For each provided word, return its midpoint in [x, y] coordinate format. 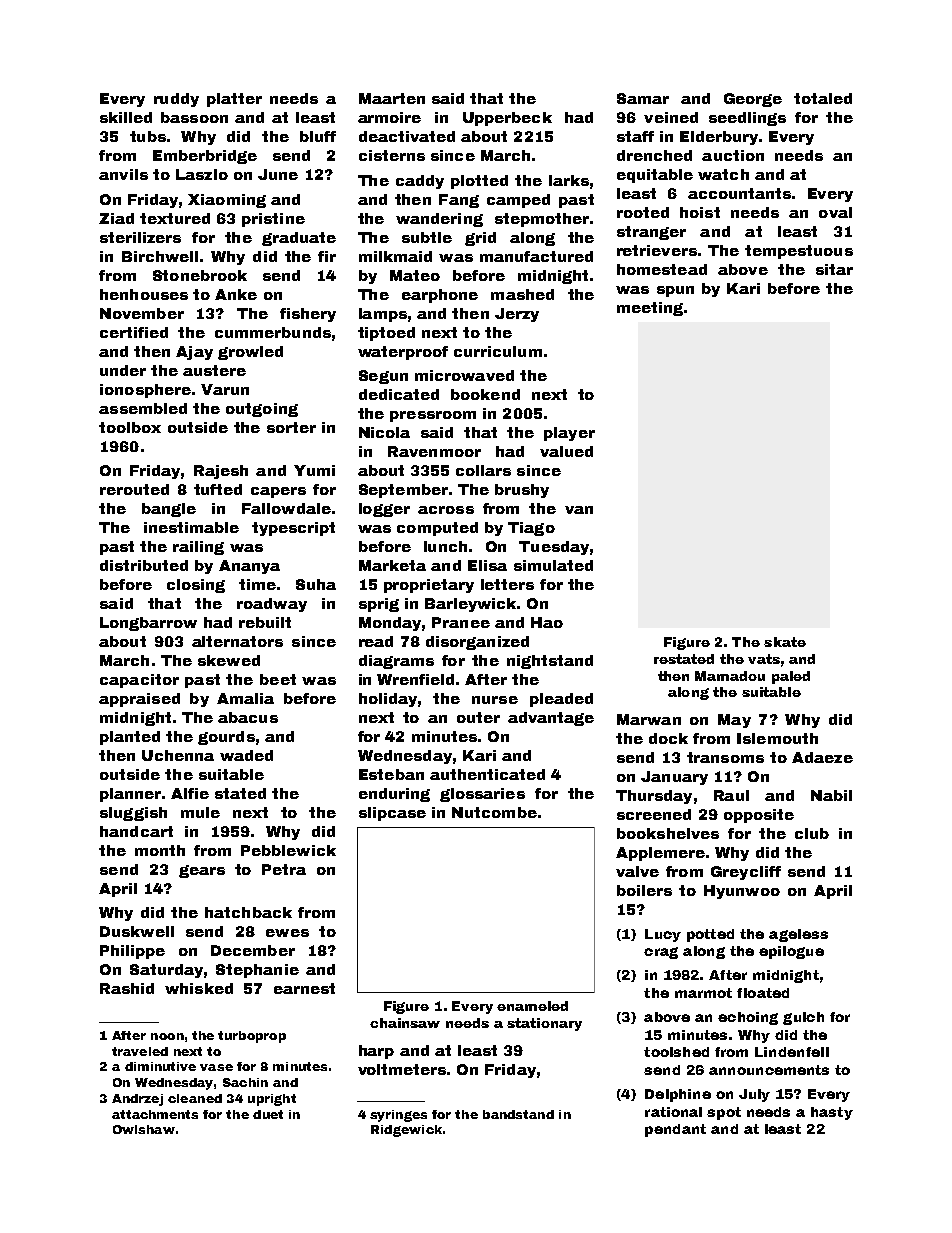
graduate [299, 239]
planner [130, 795]
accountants [739, 193]
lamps [383, 315]
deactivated [407, 136]
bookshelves [668, 833]
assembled [143, 408]
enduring [394, 795]
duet [268, 1114]
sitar [834, 269]
